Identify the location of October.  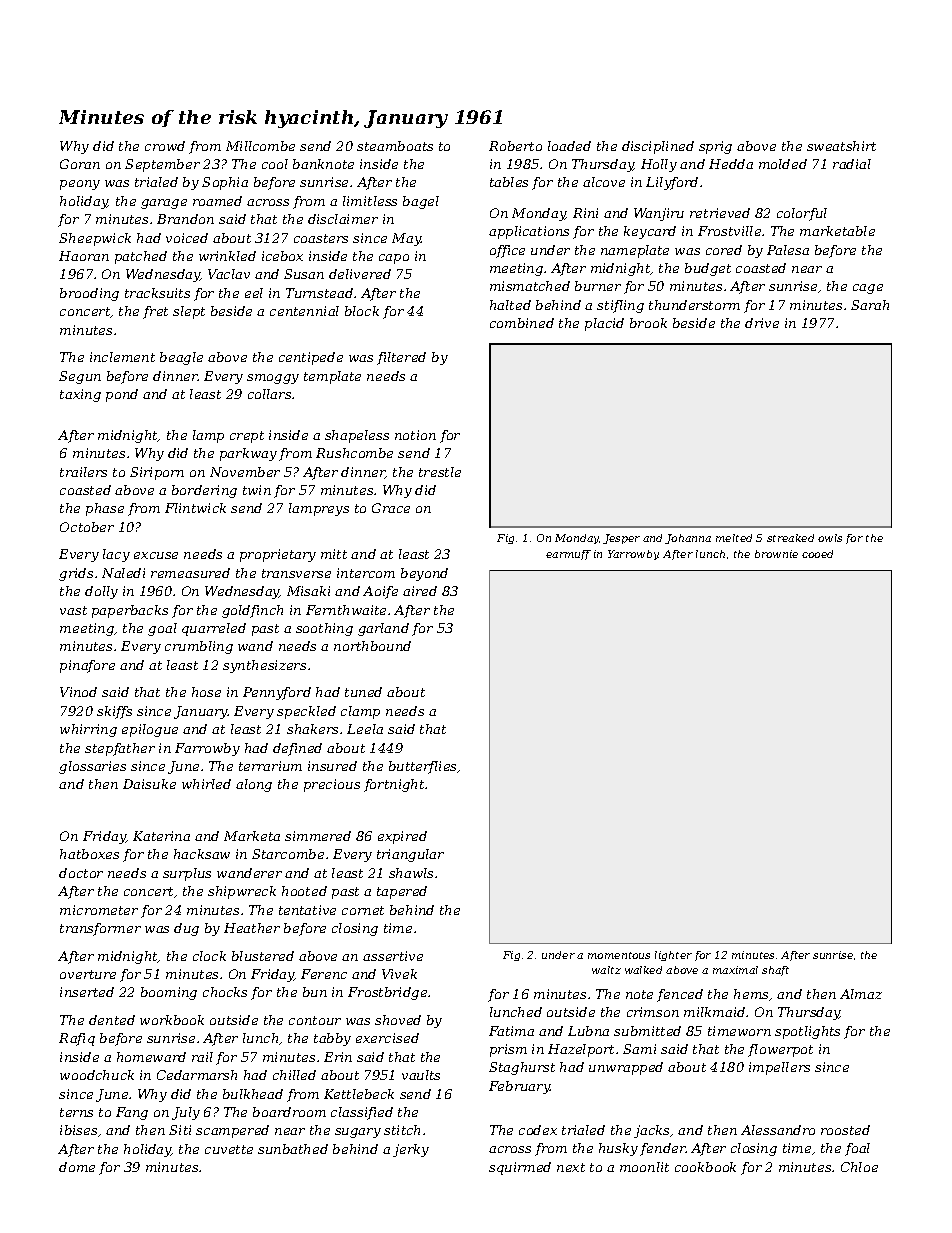
(87, 527).
